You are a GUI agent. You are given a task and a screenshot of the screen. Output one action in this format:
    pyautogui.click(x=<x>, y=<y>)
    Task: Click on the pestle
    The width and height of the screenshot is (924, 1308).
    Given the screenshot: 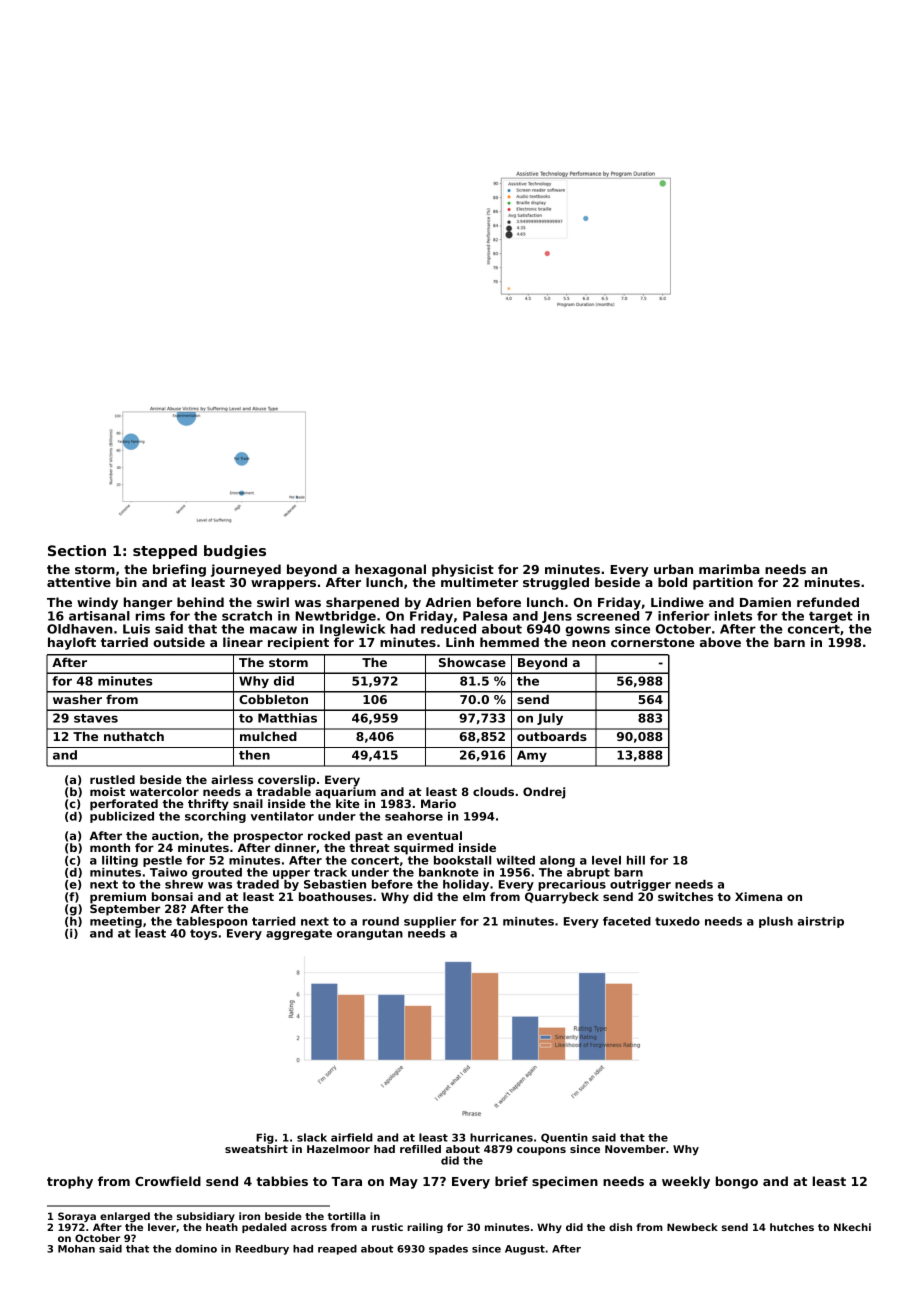 What is the action you would take?
    pyautogui.click(x=162, y=861)
